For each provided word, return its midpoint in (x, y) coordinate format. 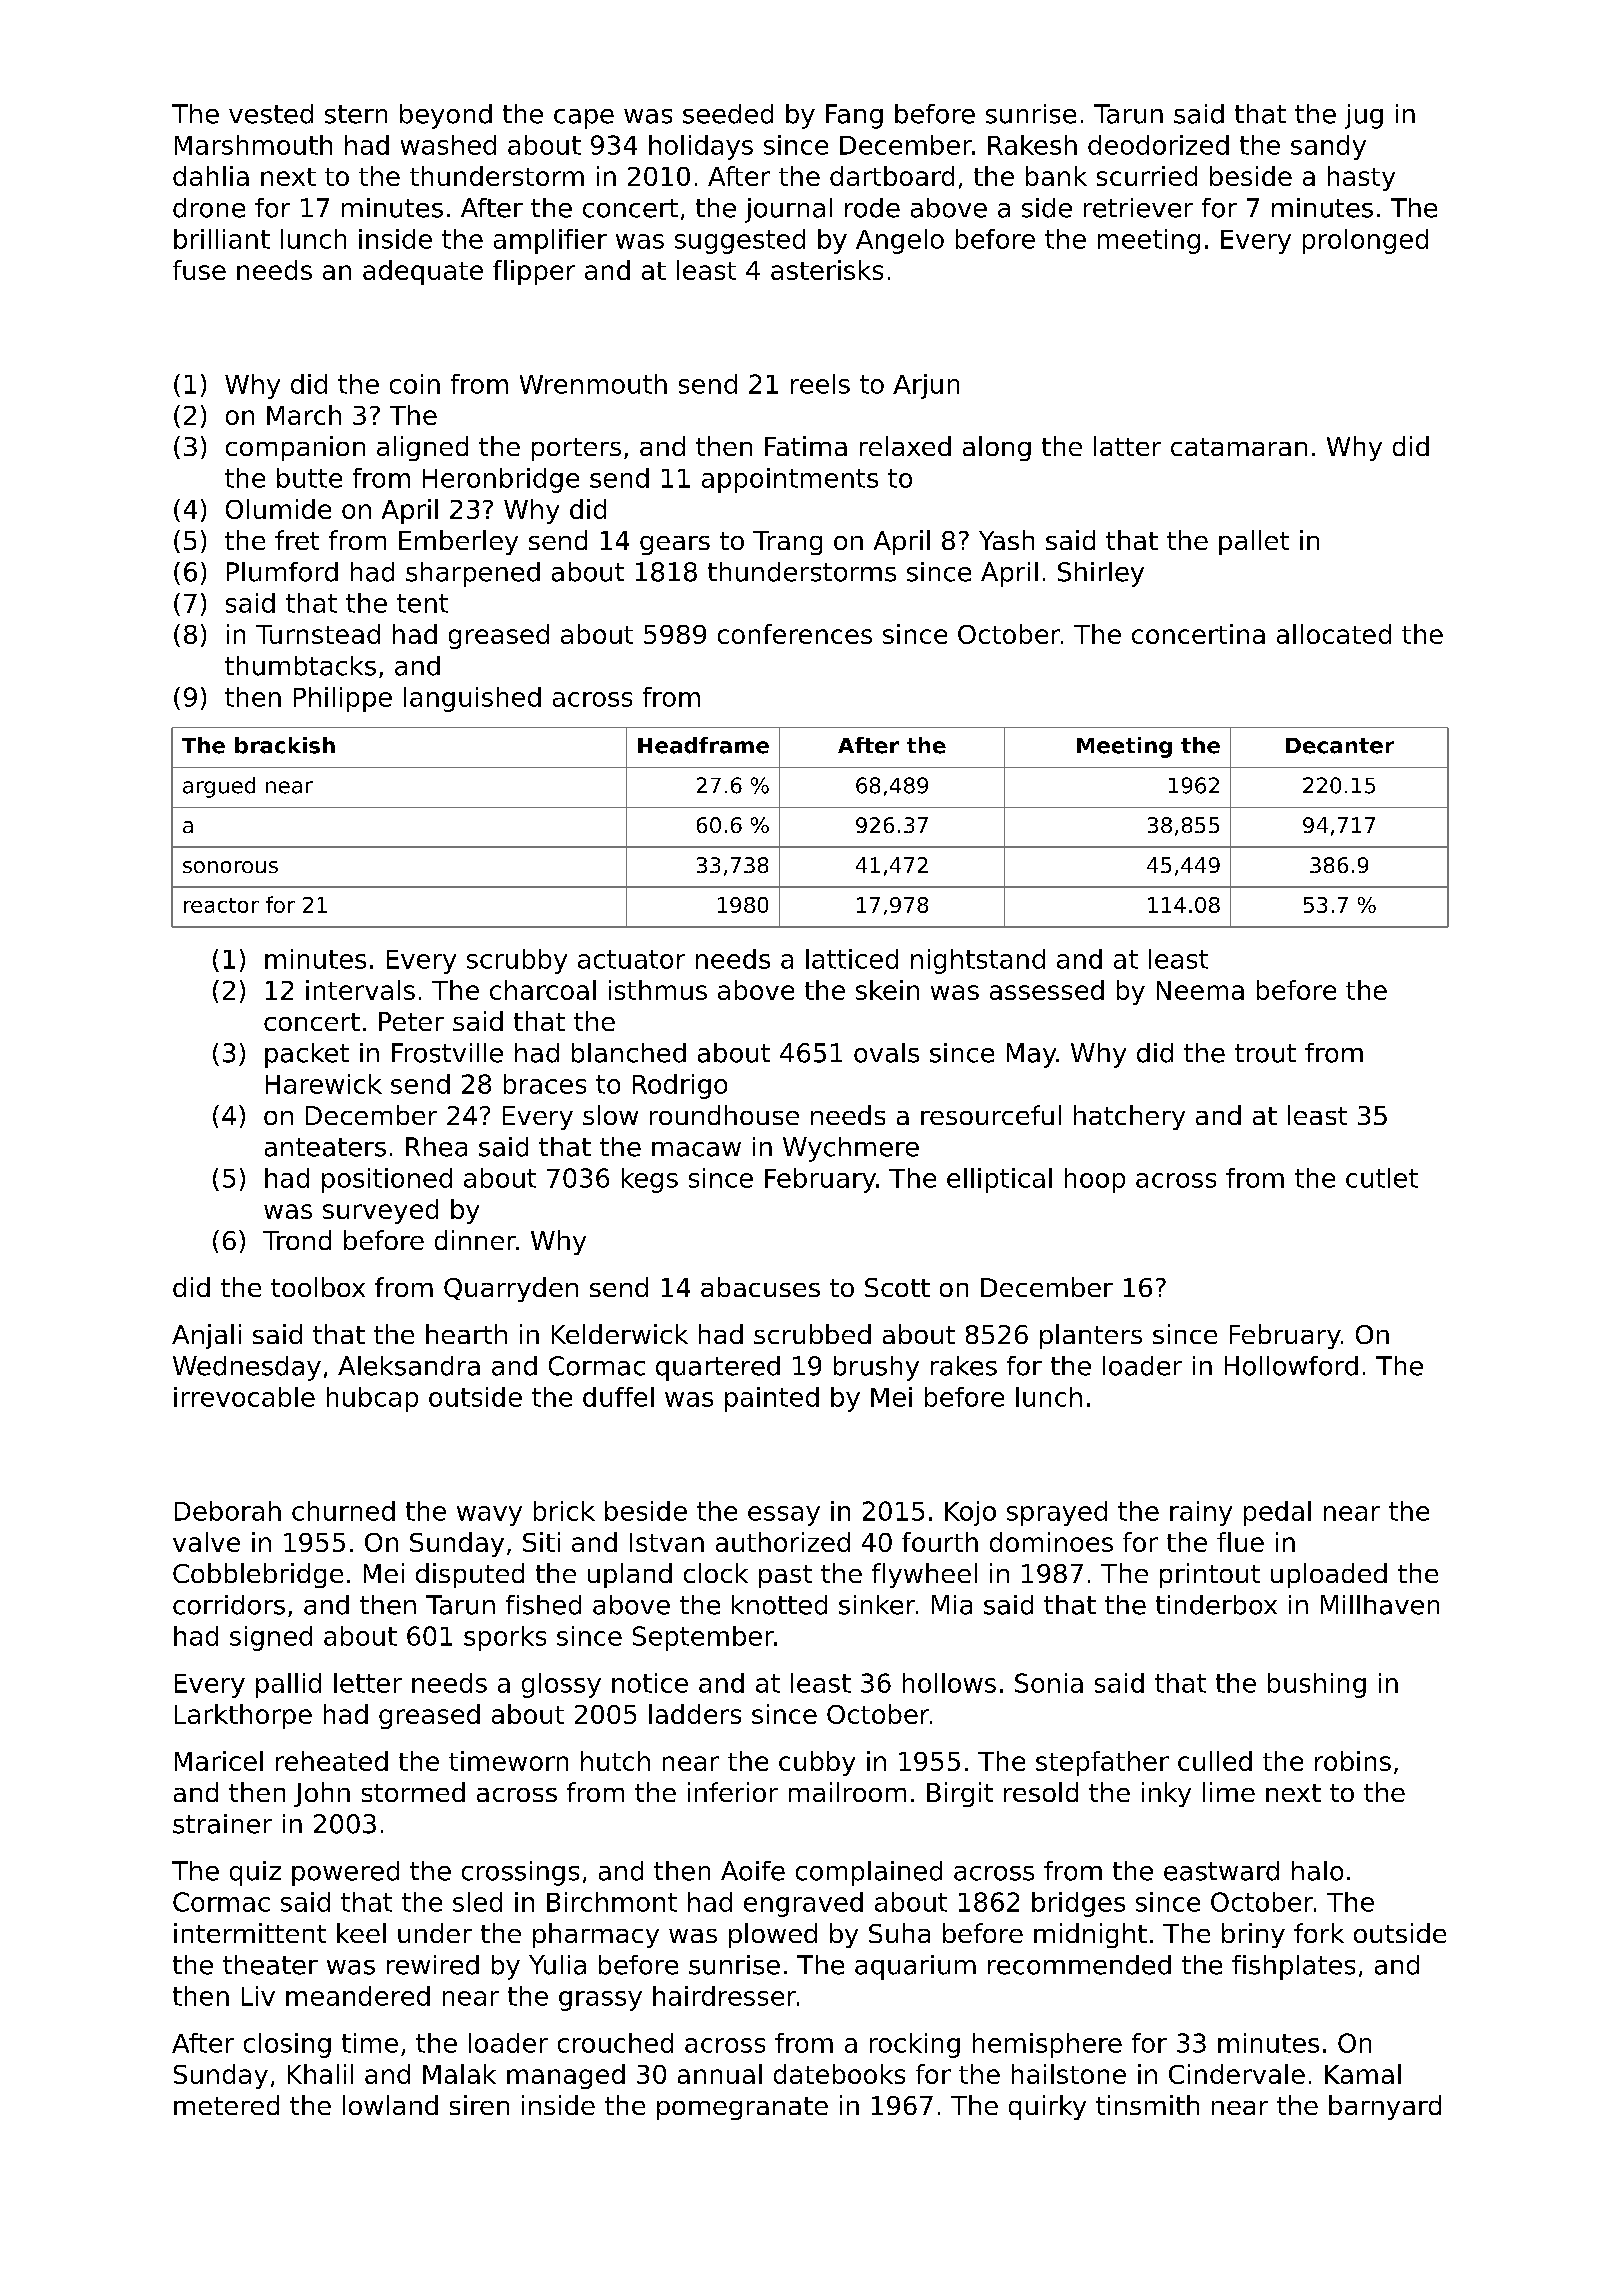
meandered (358, 1996)
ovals (886, 1053)
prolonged (1365, 241)
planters (1091, 1336)
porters (576, 449)
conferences (795, 634)
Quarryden (511, 1289)
